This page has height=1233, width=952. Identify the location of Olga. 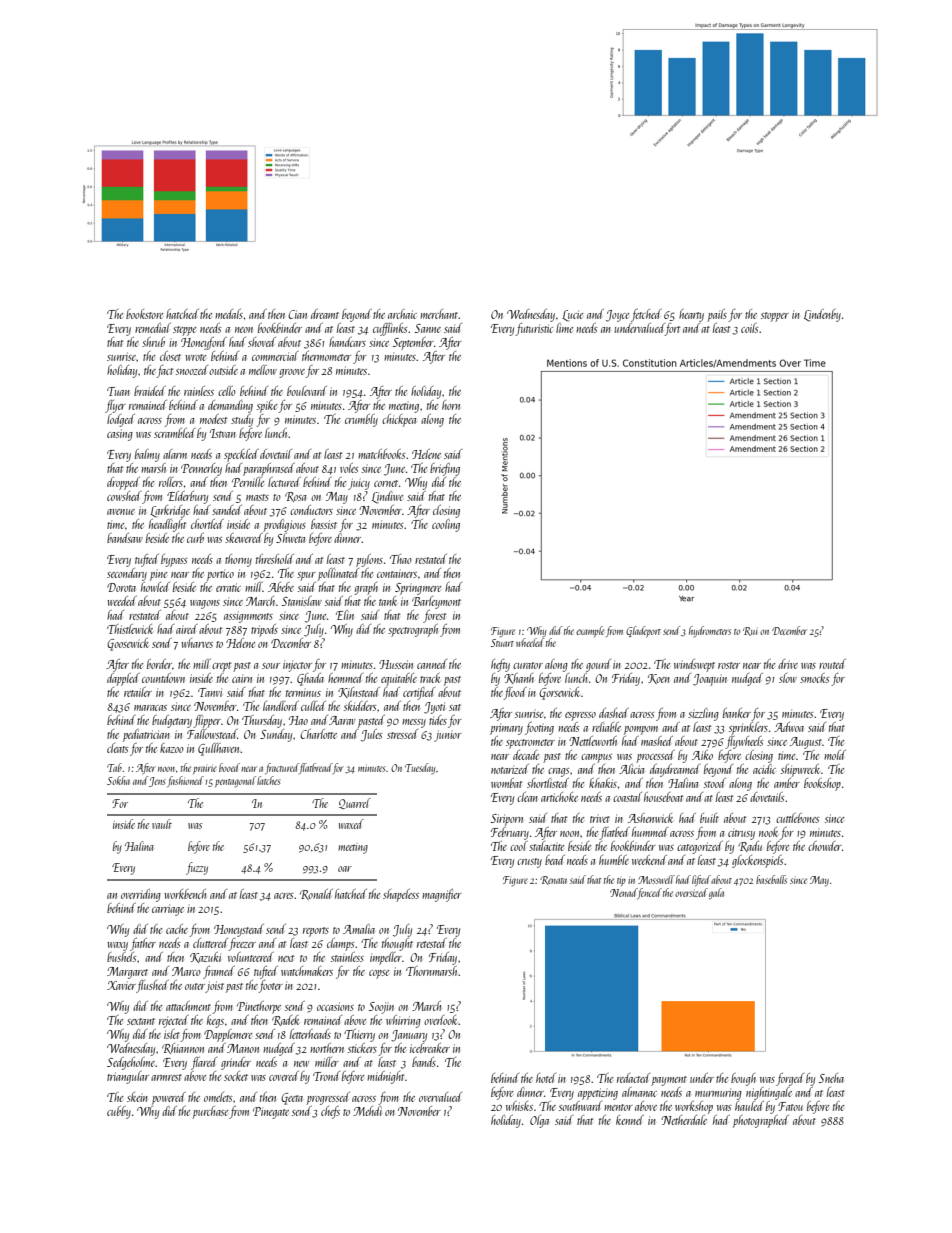
(539, 1121).
